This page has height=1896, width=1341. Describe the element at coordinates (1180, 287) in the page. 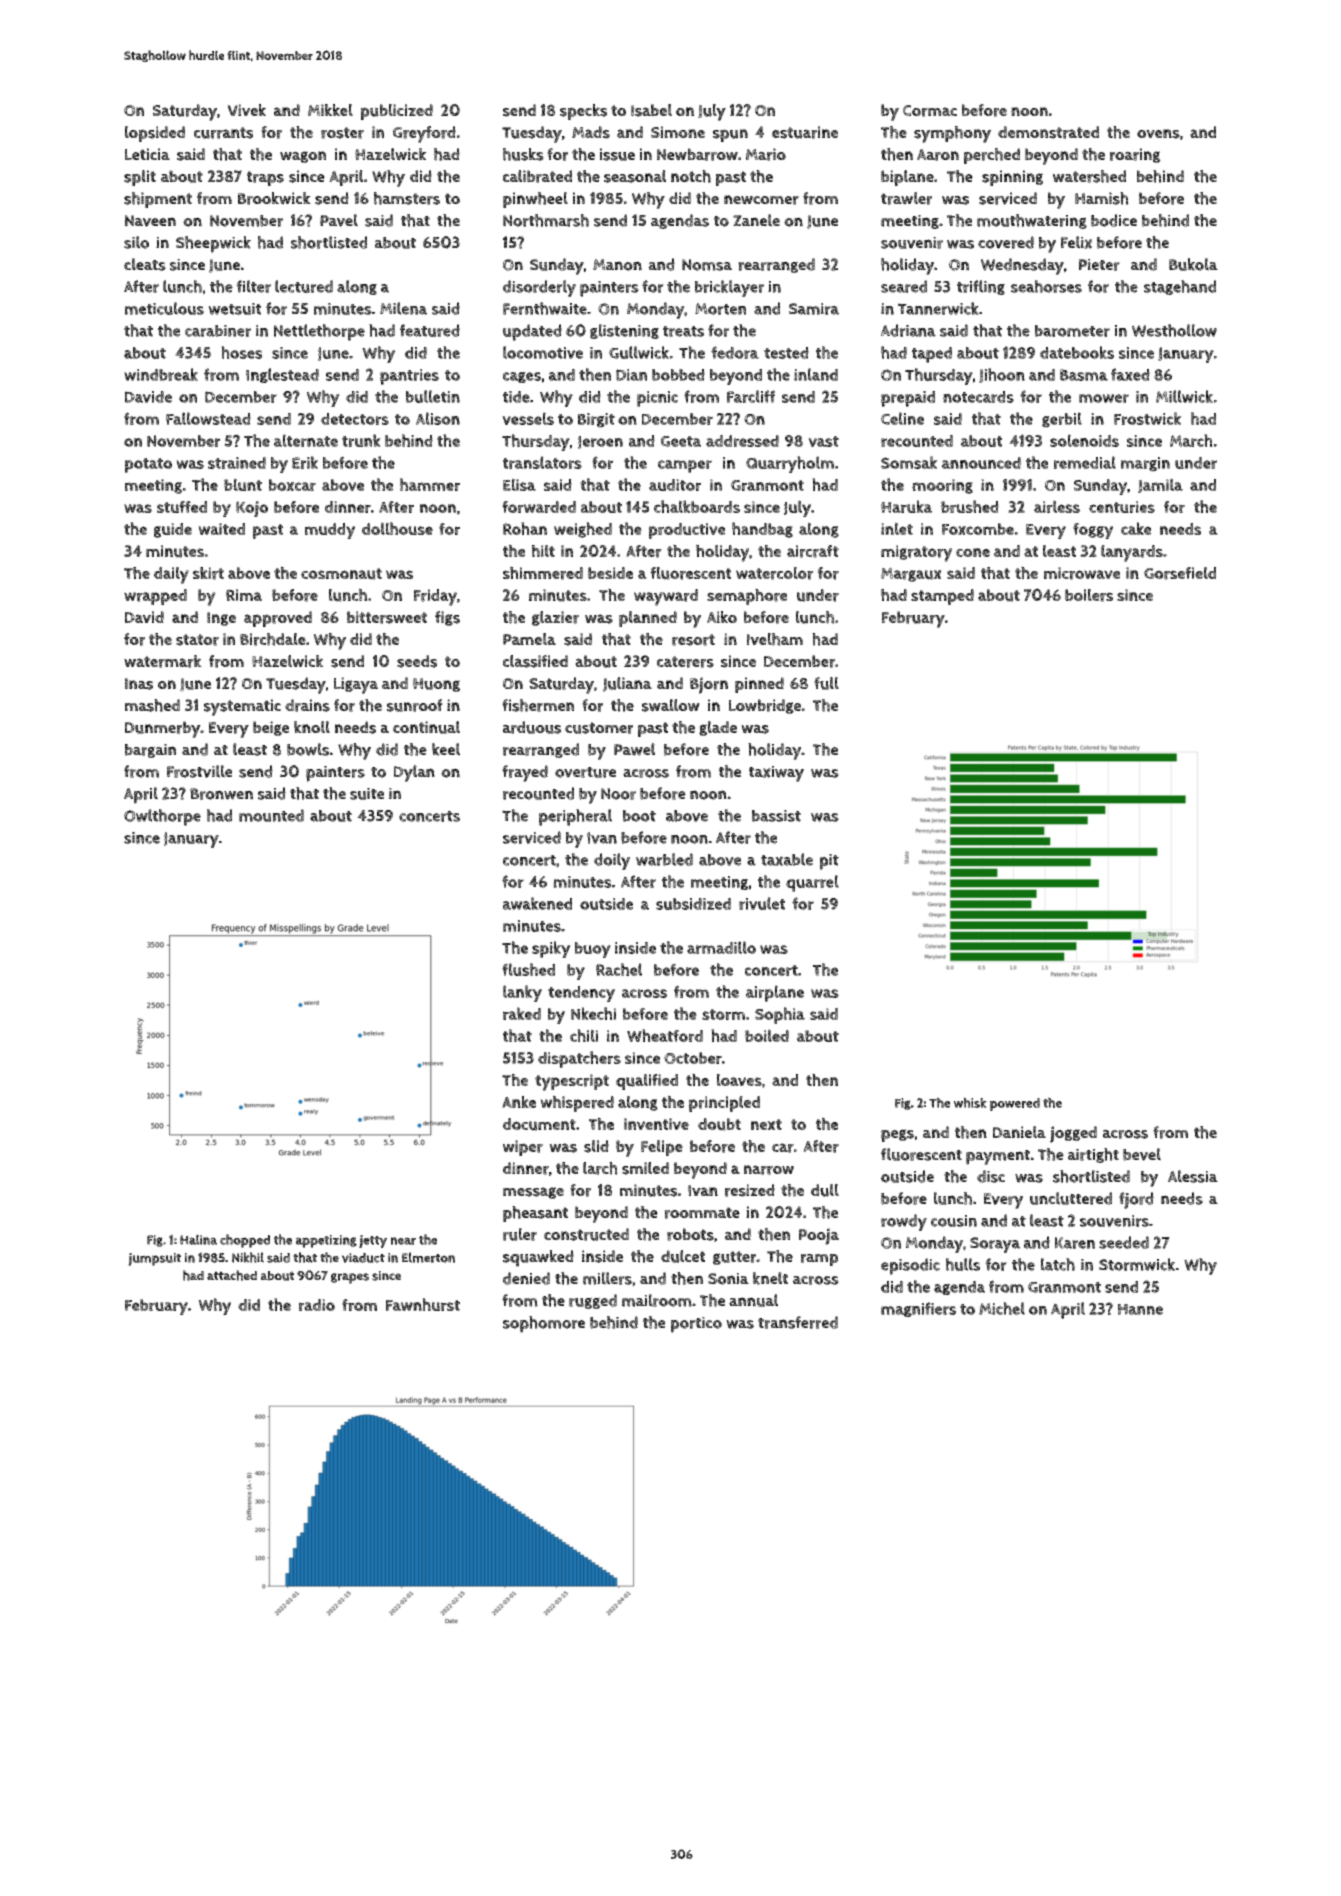

I see `stagehand` at that location.
